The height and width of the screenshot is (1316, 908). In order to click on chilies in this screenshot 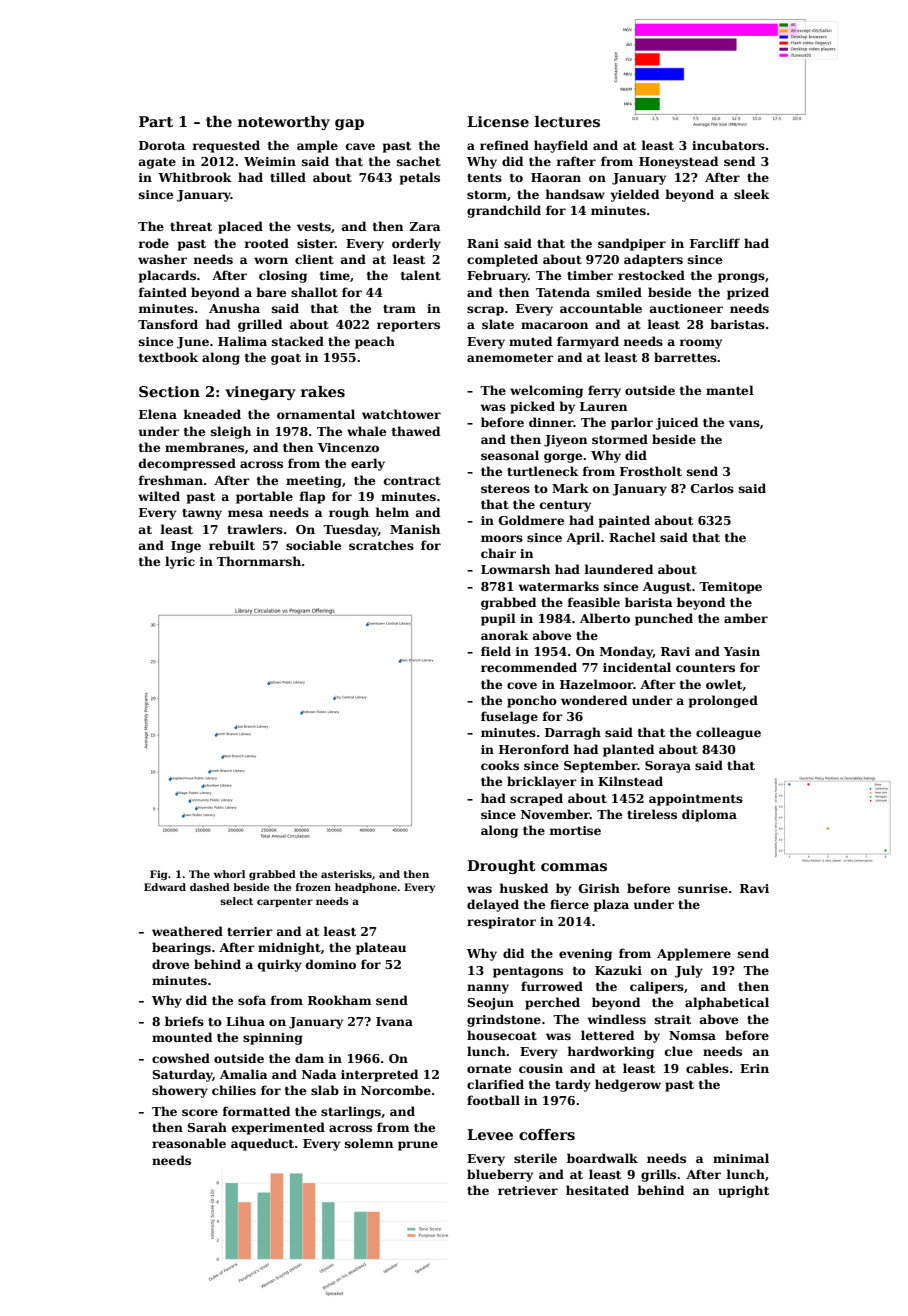, I will do `click(234, 1090)`.
